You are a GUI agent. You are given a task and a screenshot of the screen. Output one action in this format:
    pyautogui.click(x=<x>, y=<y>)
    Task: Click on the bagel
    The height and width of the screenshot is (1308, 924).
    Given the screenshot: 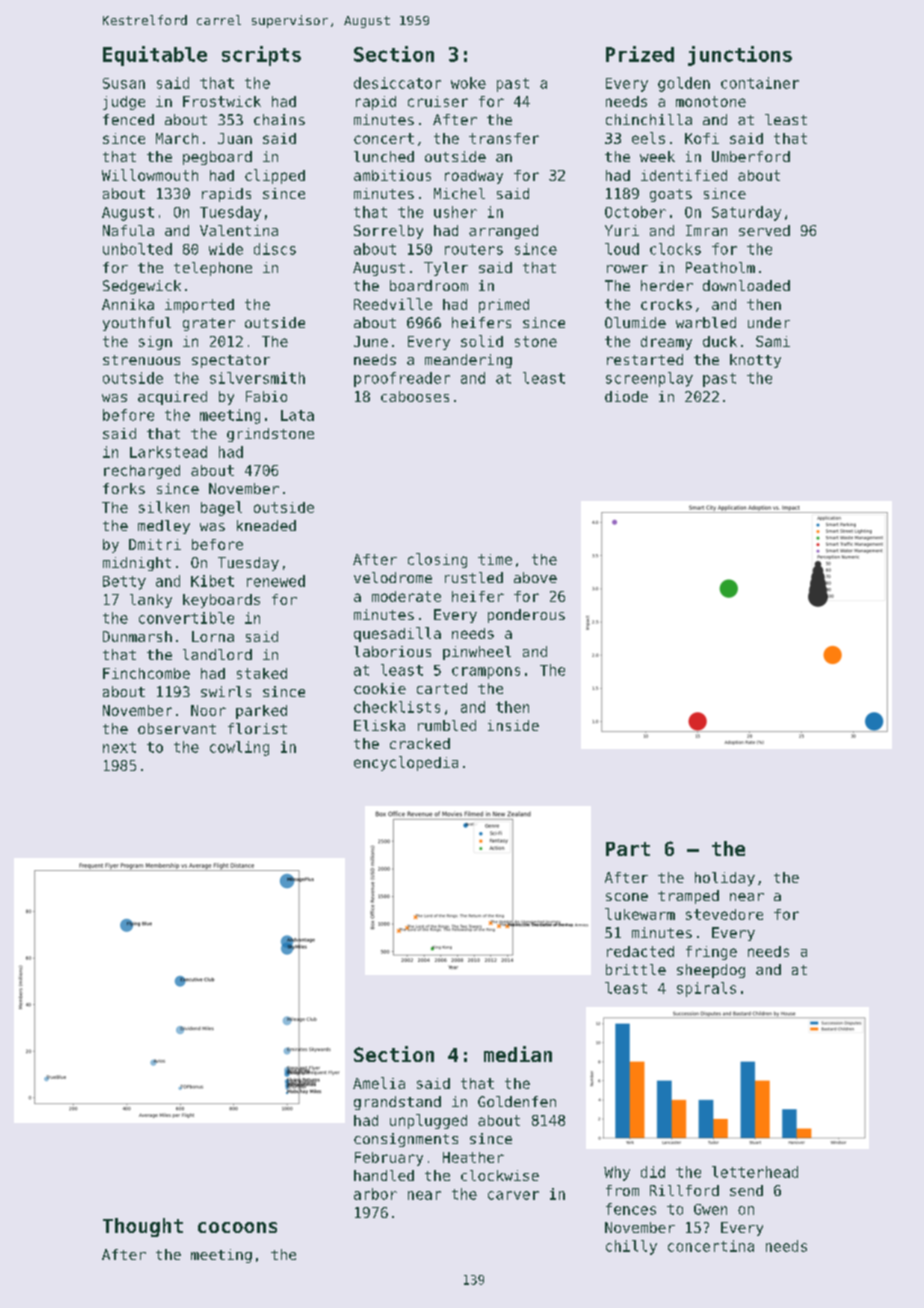 What is the action you would take?
    pyautogui.click(x=221, y=508)
